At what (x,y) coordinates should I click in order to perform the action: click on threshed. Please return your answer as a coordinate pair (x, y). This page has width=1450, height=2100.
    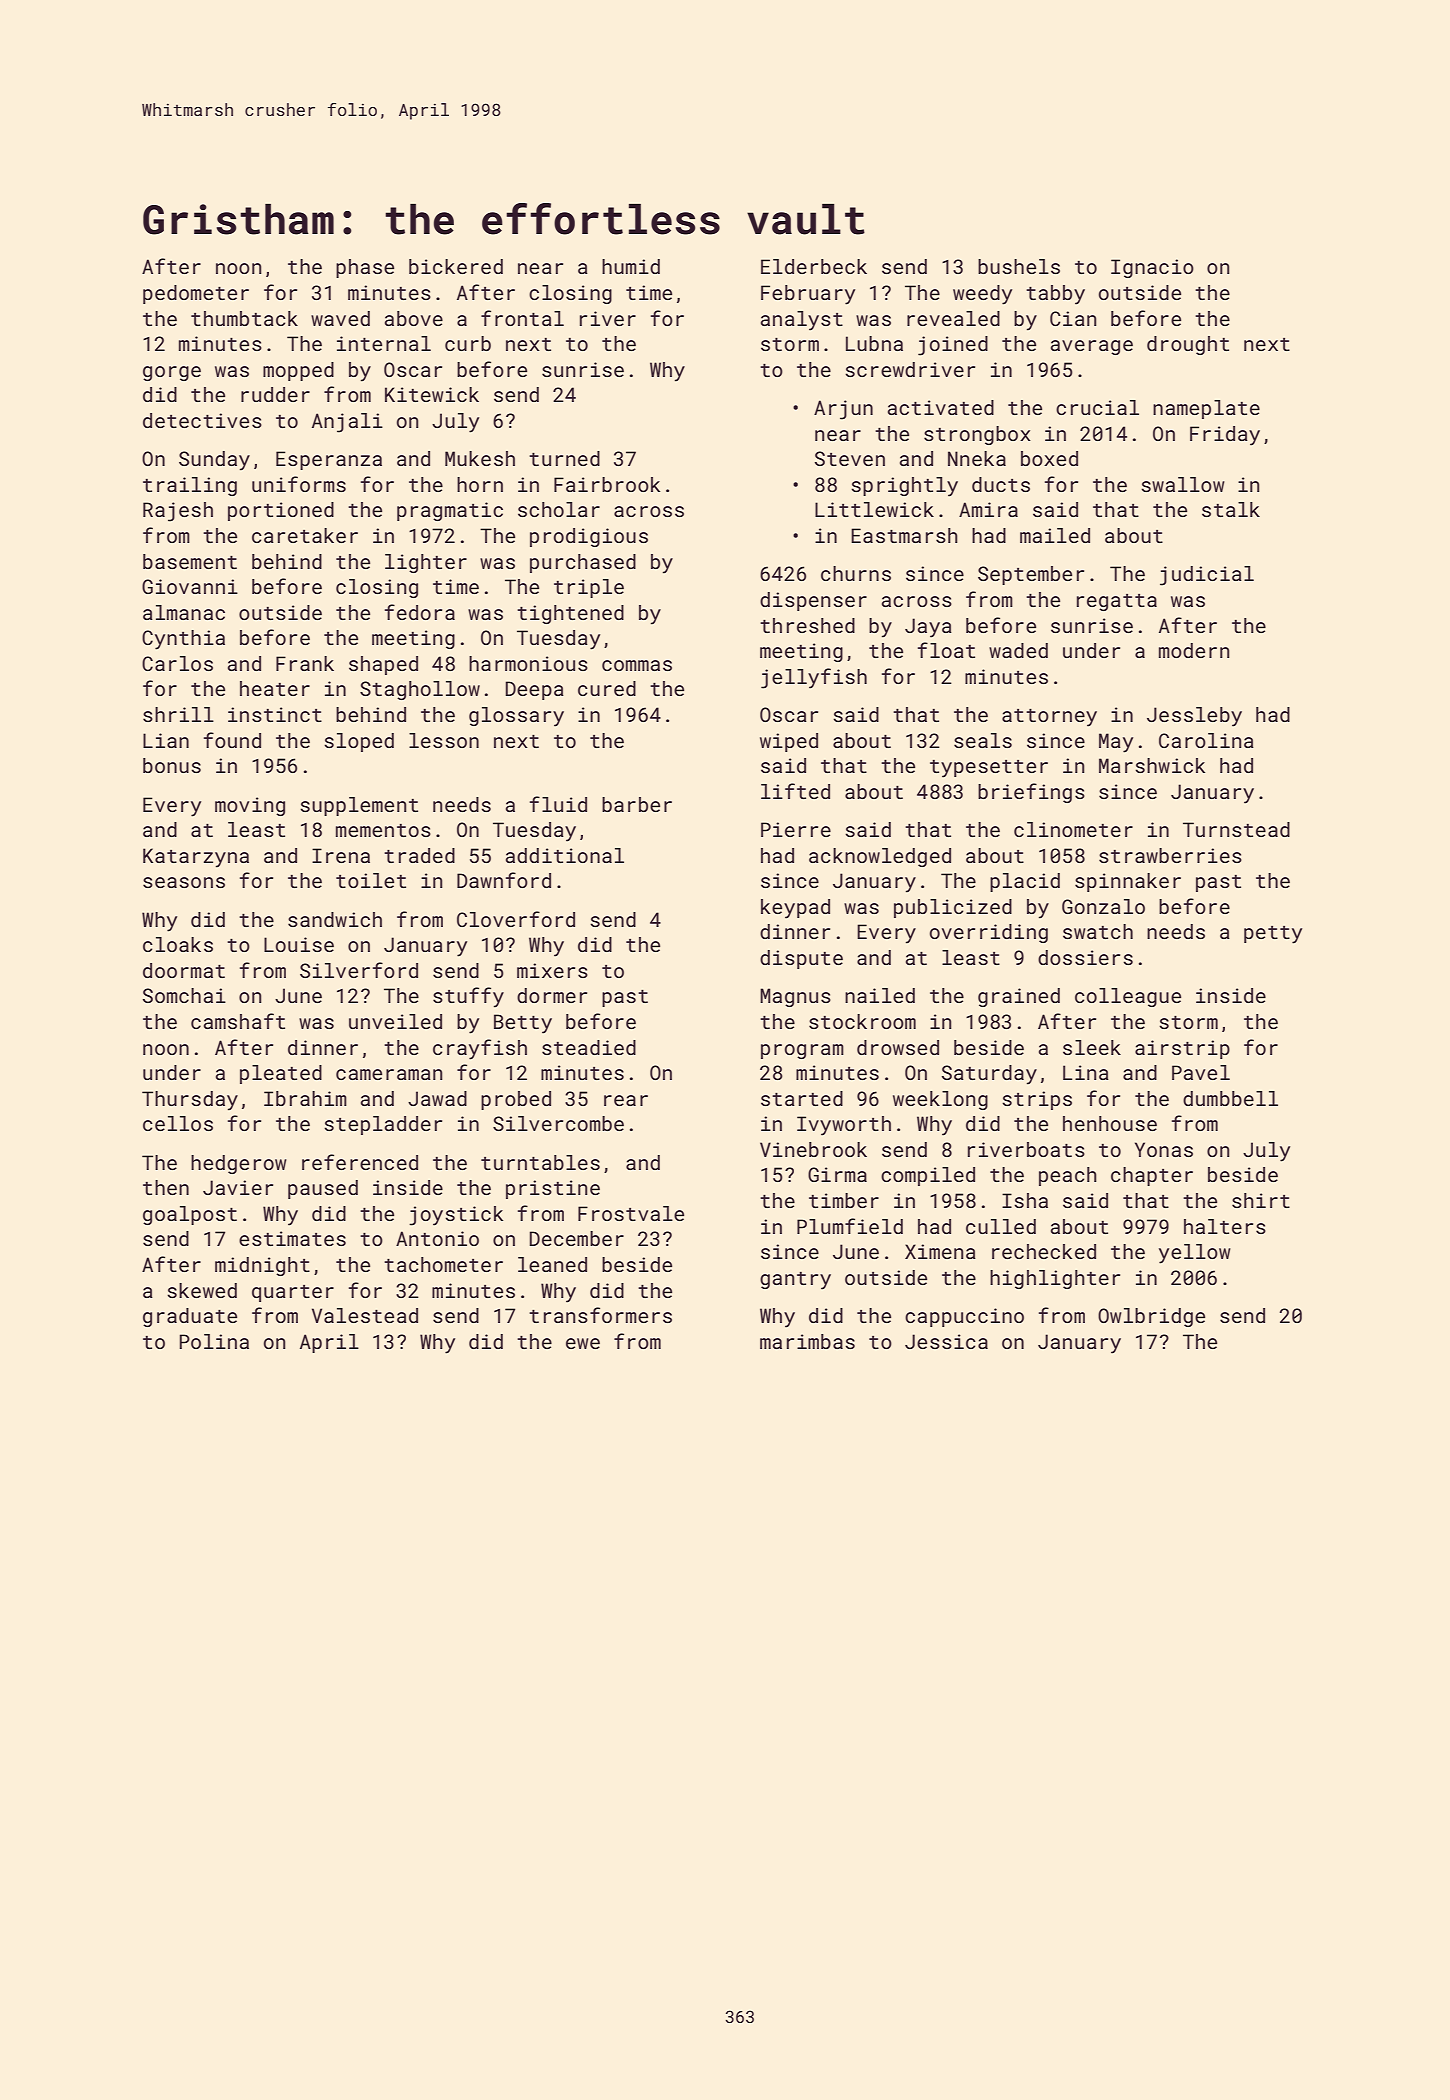
    Looking at the image, I should click on (807, 625).
